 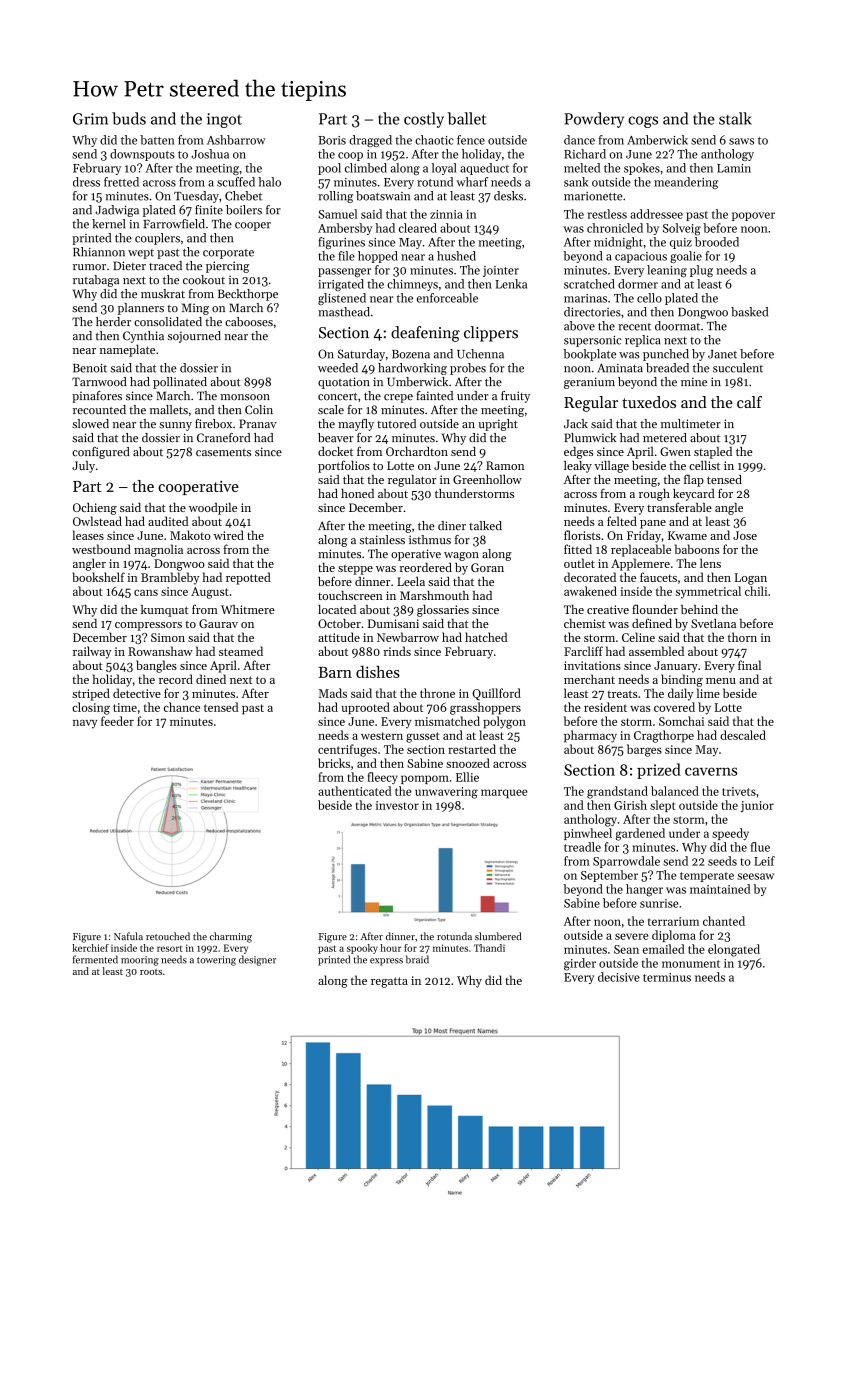 What do you see at coordinates (667, 977) in the document?
I see `terminus` at bounding box center [667, 977].
